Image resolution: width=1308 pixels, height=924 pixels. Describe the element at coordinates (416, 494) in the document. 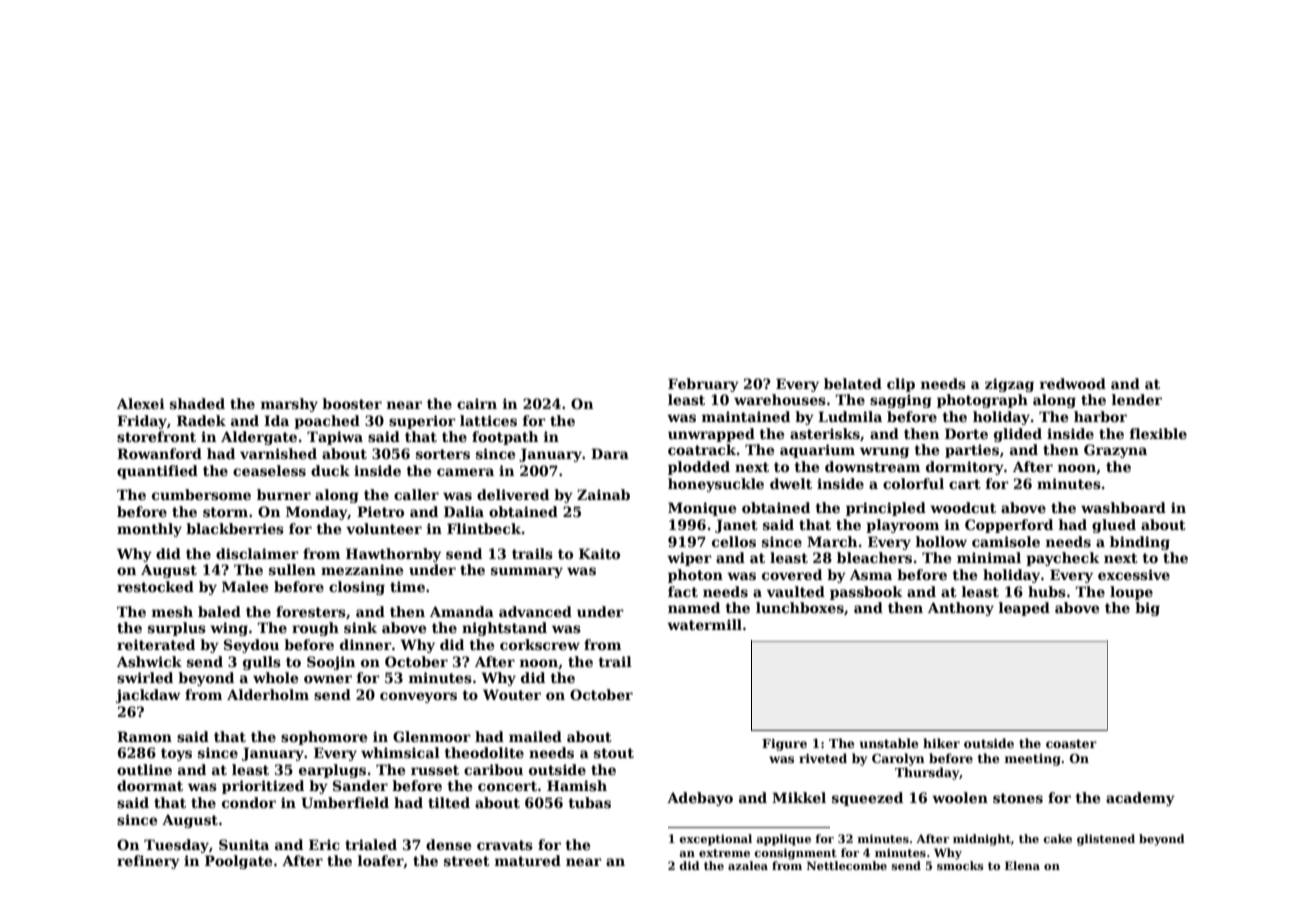

I see `caller` at that location.
